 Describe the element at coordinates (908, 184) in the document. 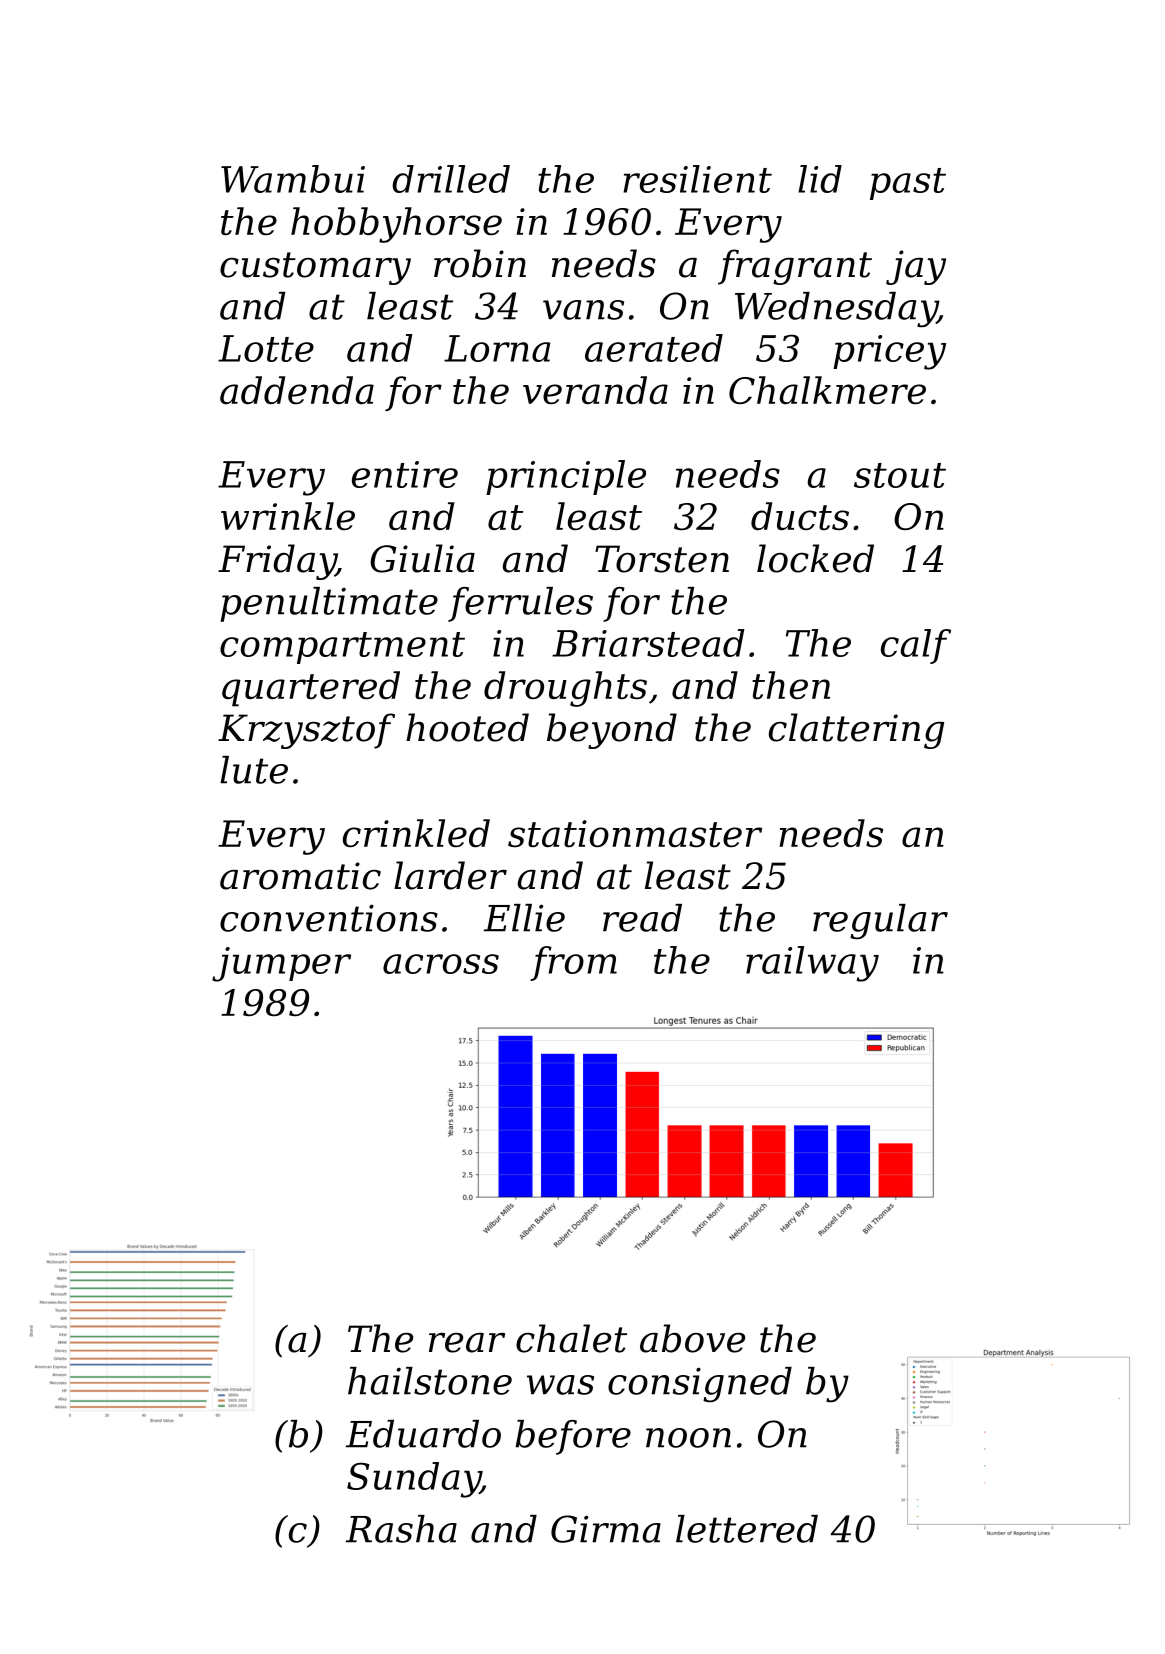

I see `past` at that location.
